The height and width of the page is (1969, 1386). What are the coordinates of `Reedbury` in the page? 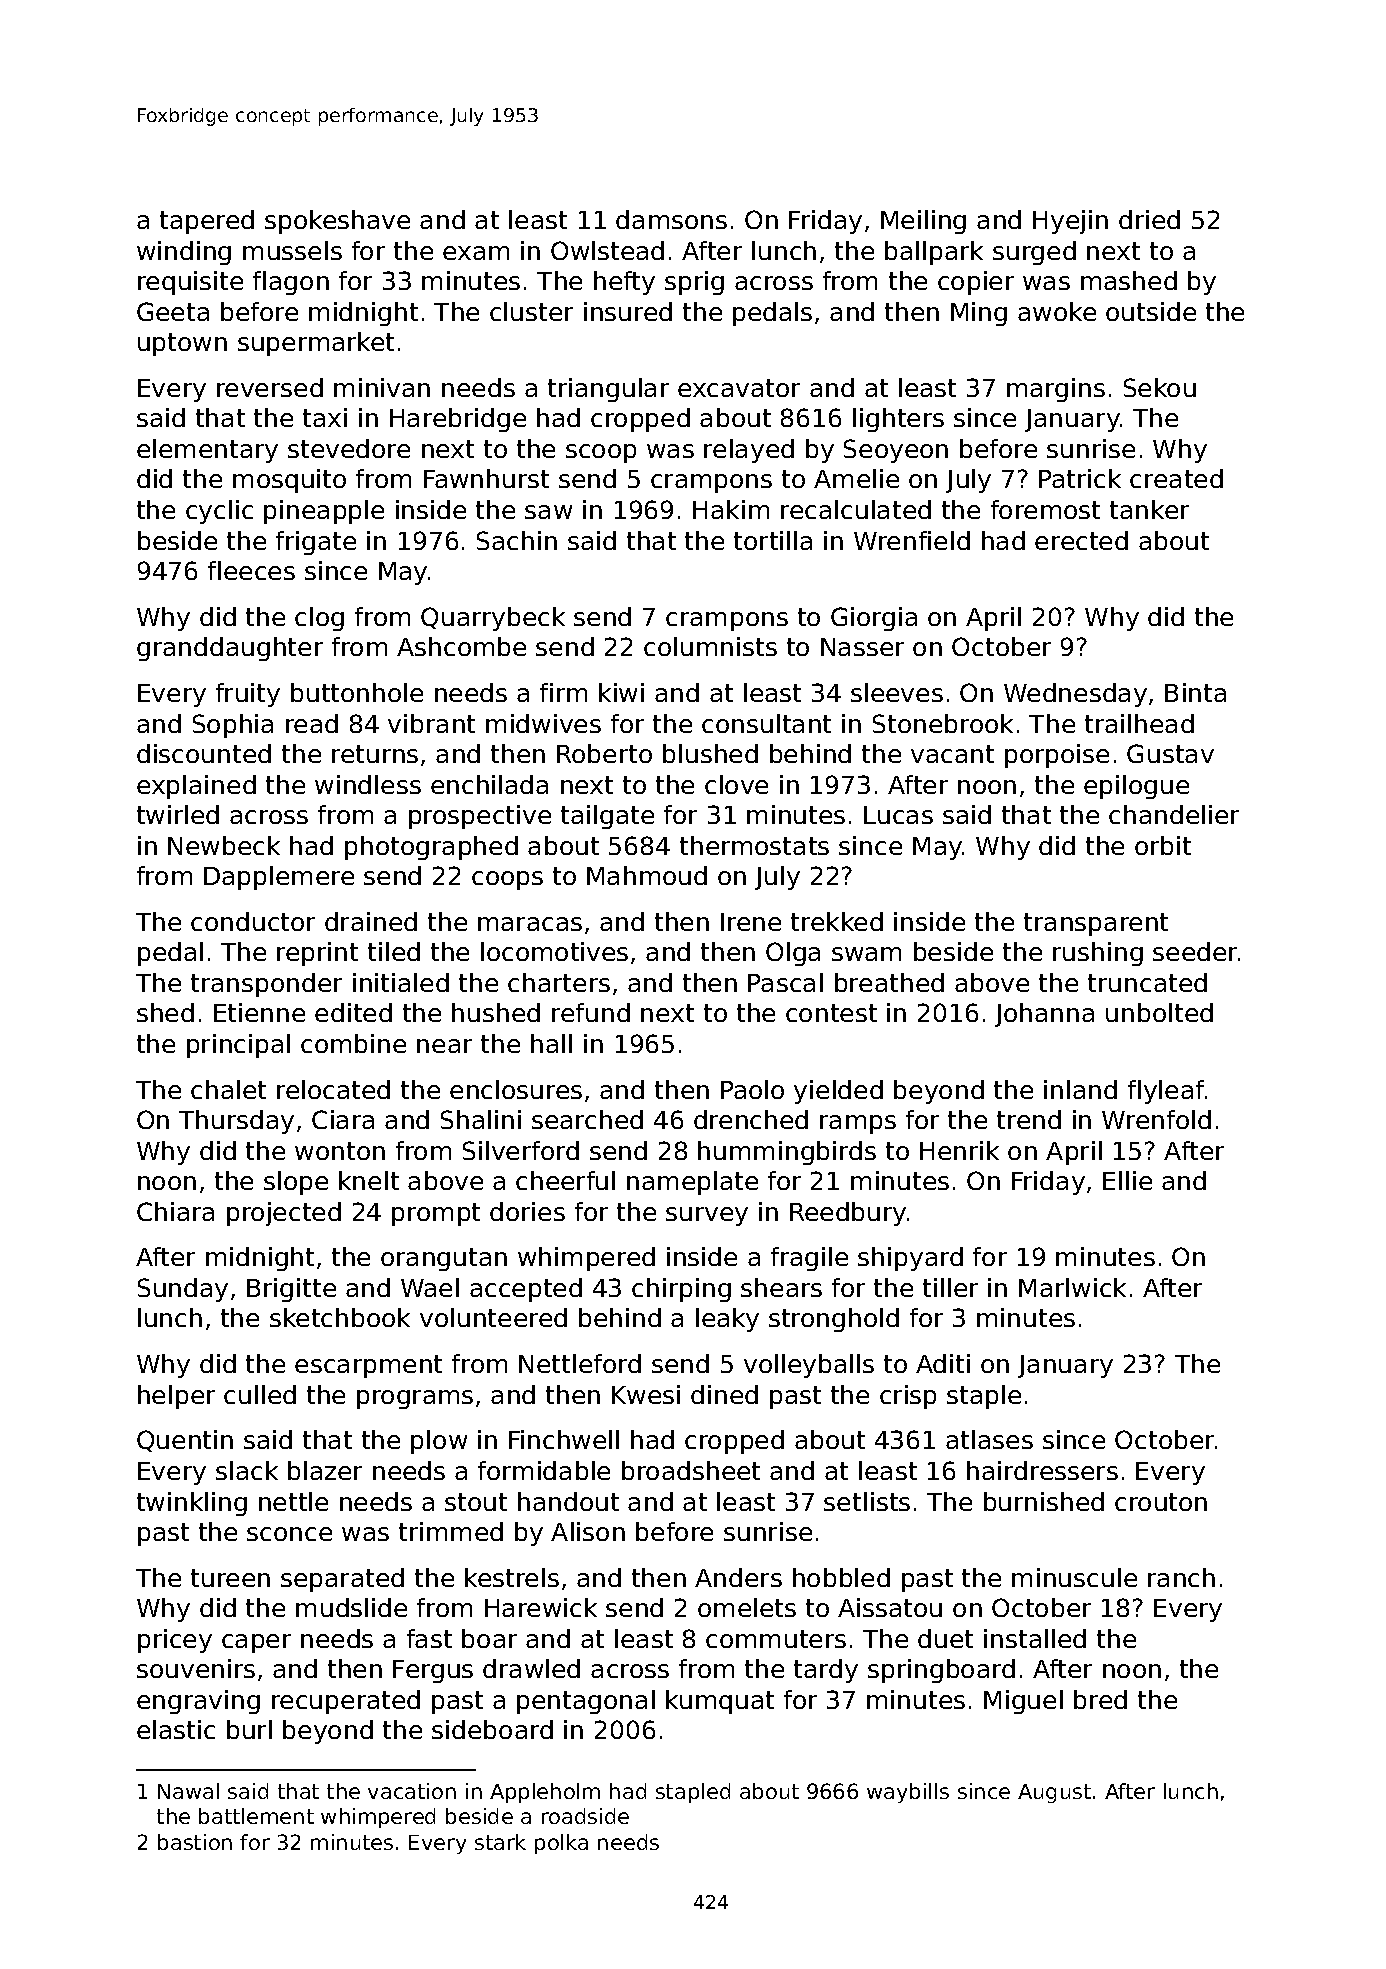 It's located at (848, 1214).
